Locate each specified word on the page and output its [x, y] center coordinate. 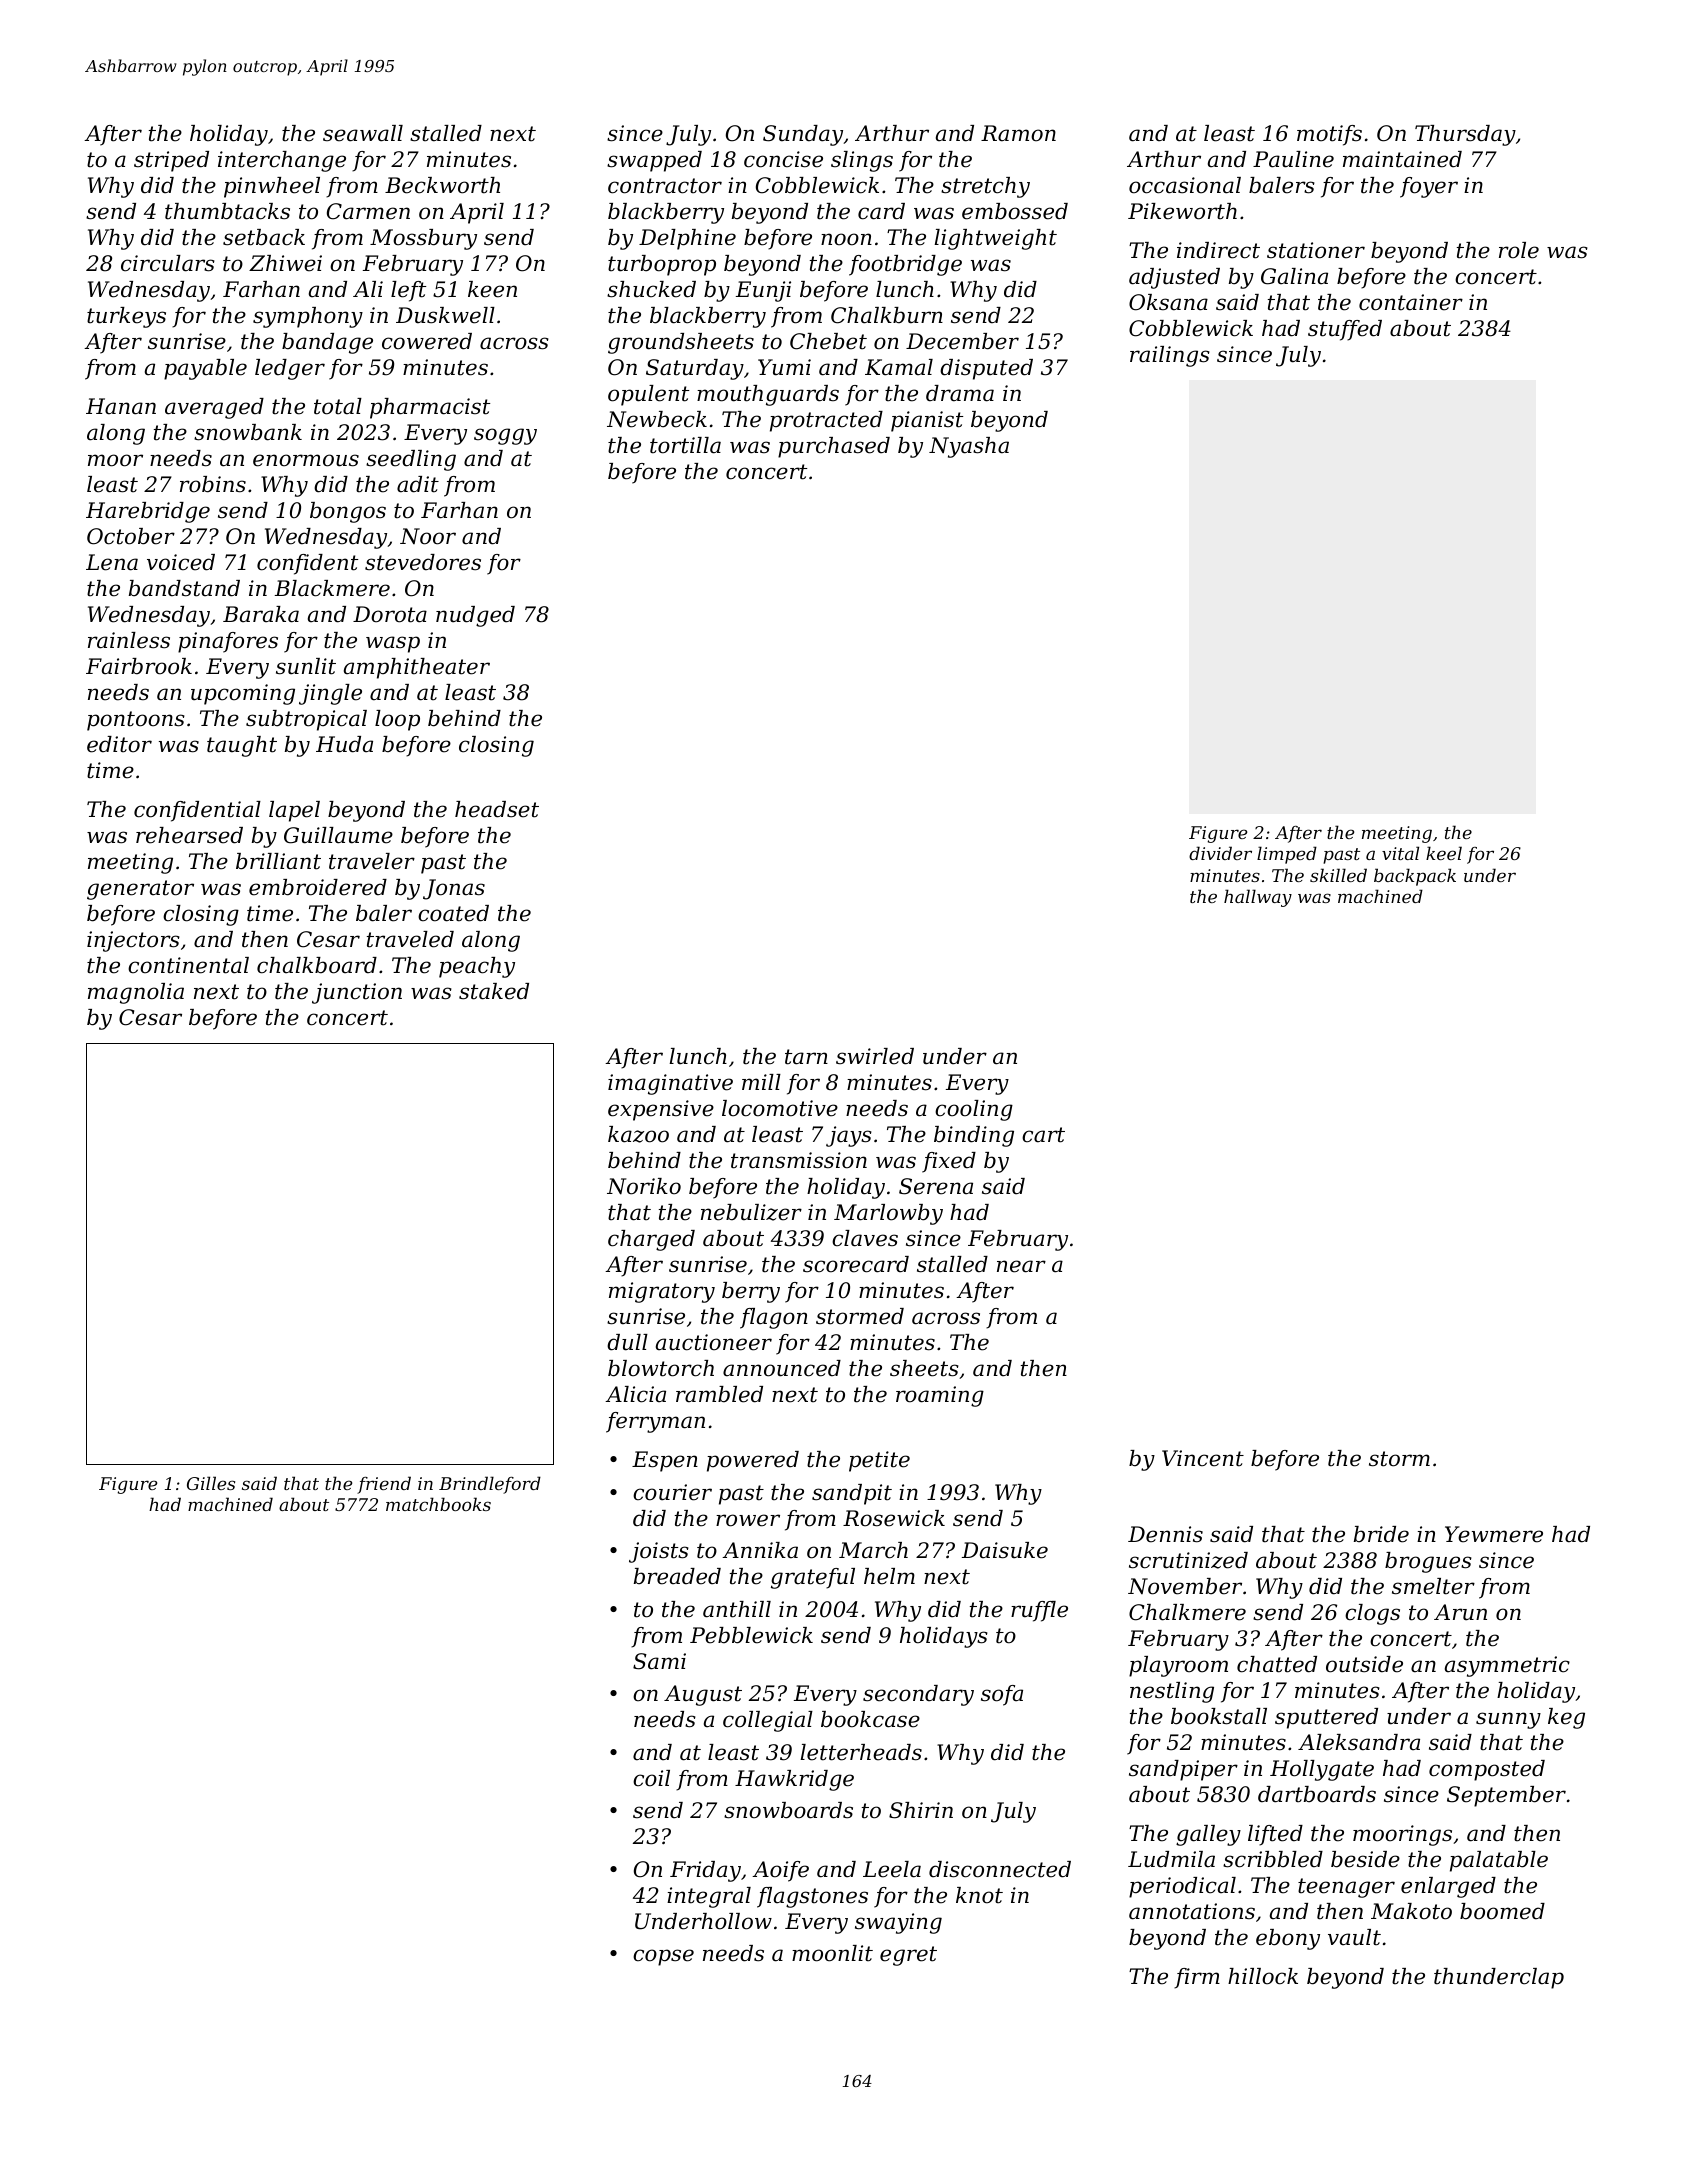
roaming [940, 1396]
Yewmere [1494, 1534]
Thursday [1465, 135]
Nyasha [969, 447]
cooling [974, 1110]
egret [908, 1956]
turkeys [126, 317]
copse [663, 1957]
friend [384, 1485]
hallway [1258, 898]
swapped [654, 161]
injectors [133, 941]
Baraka [261, 614]
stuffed [1345, 330]
